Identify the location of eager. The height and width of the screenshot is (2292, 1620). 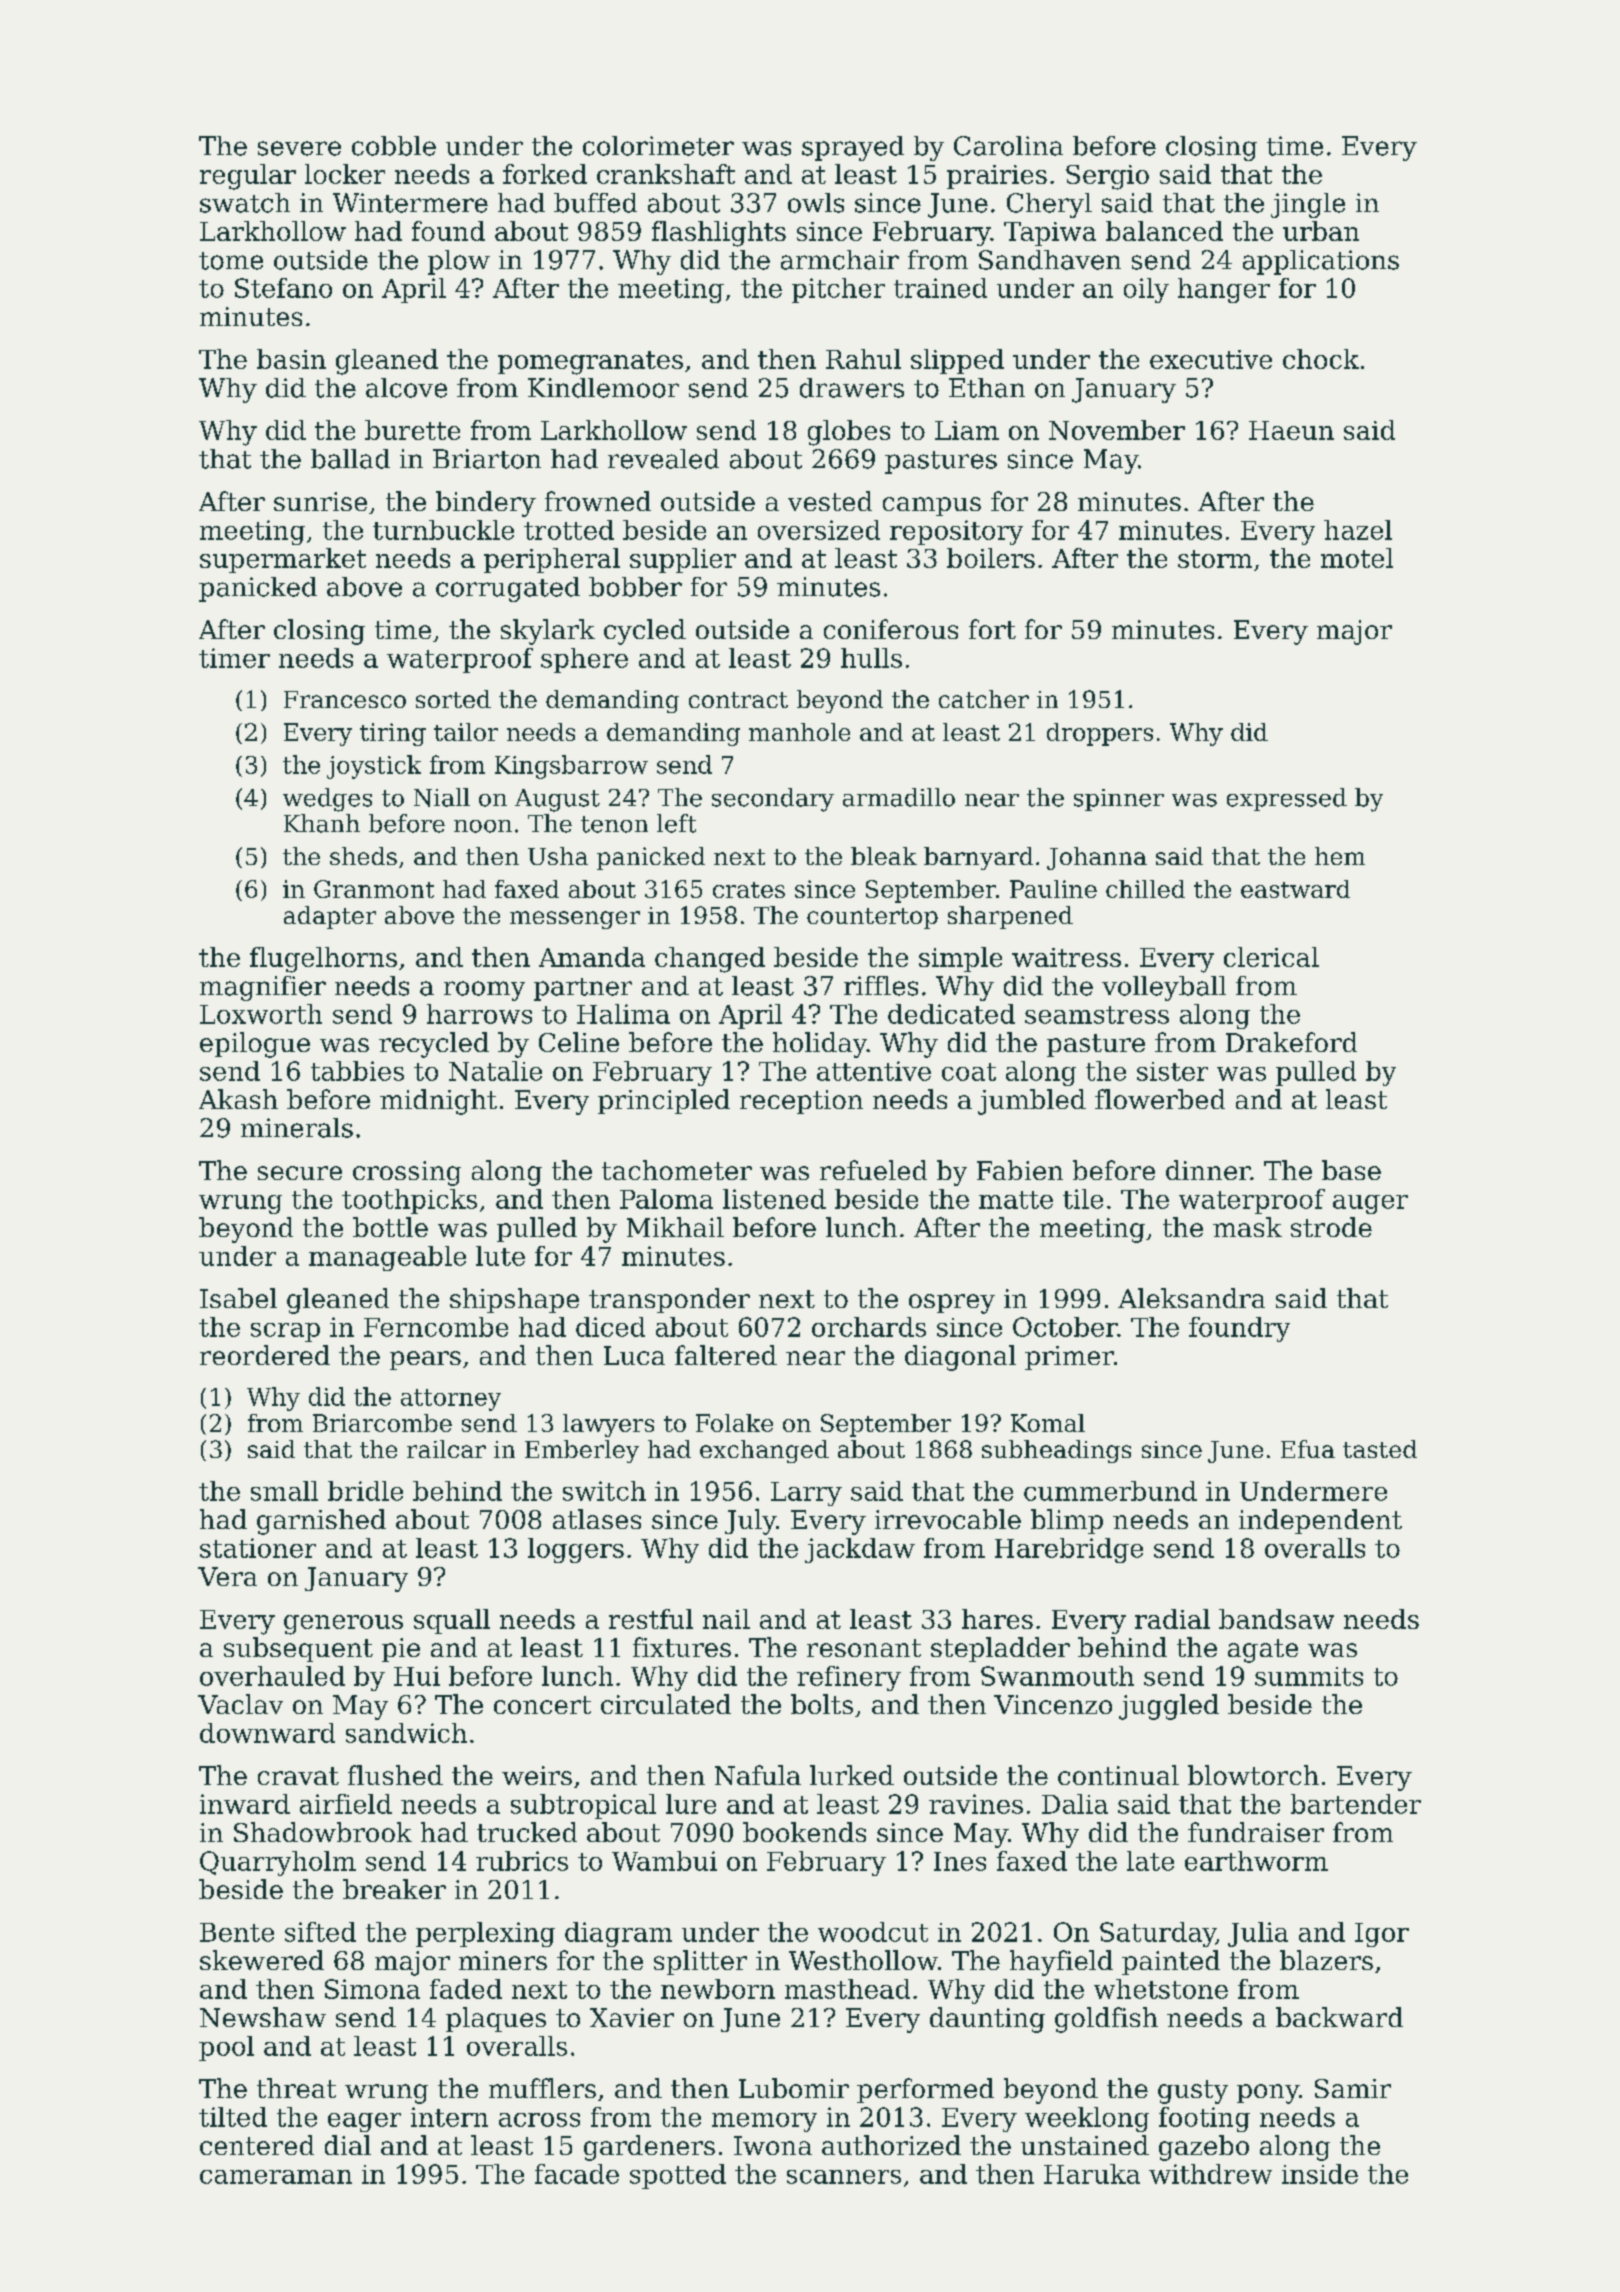
(364, 2122).
